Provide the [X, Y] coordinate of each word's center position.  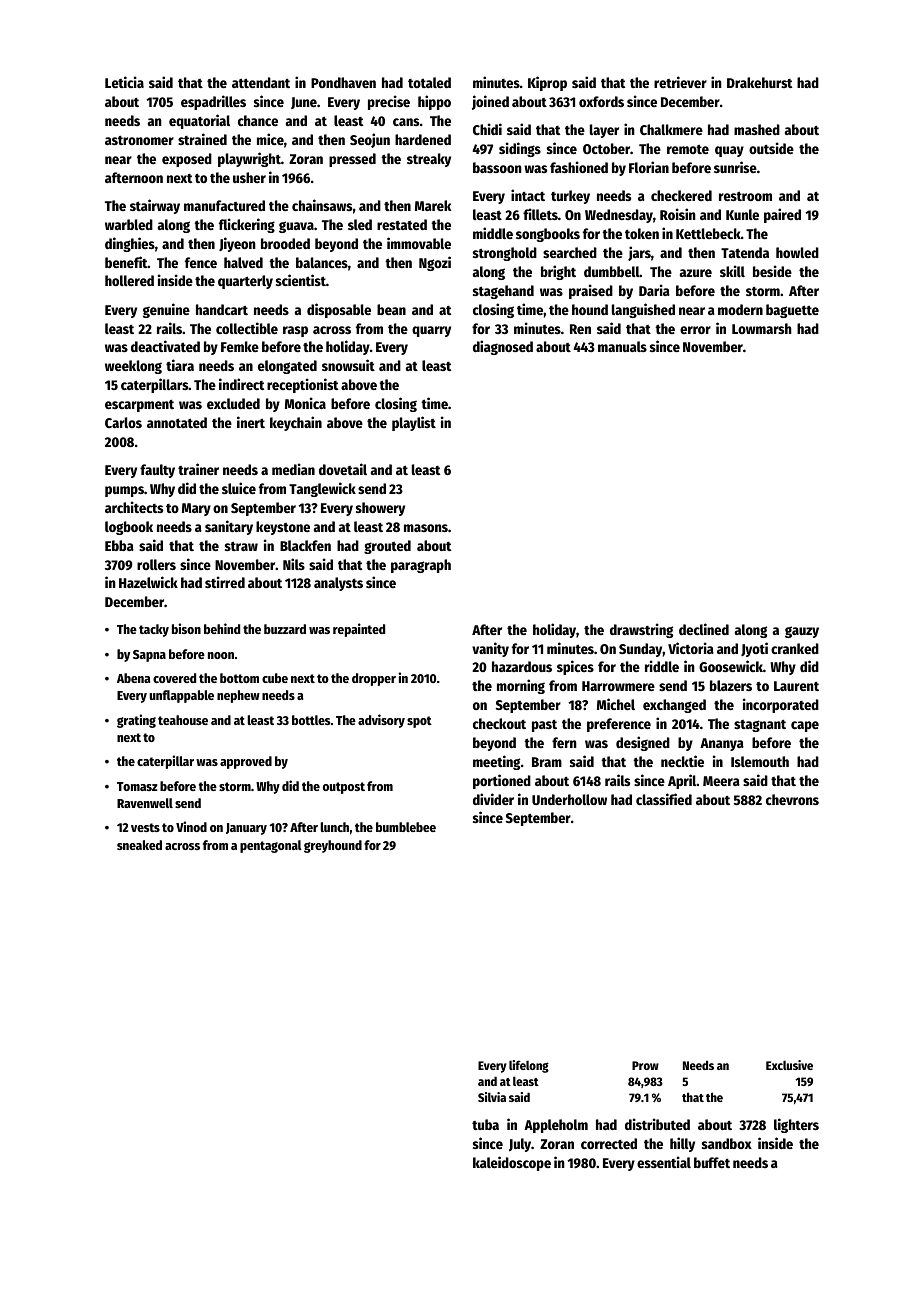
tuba [485, 1124]
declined [704, 629]
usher [249, 177]
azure [696, 273]
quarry [431, 331]
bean [391, 309]
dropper [374, 679]
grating [136, 721]
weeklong [133, 367]
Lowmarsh [762, 328]
